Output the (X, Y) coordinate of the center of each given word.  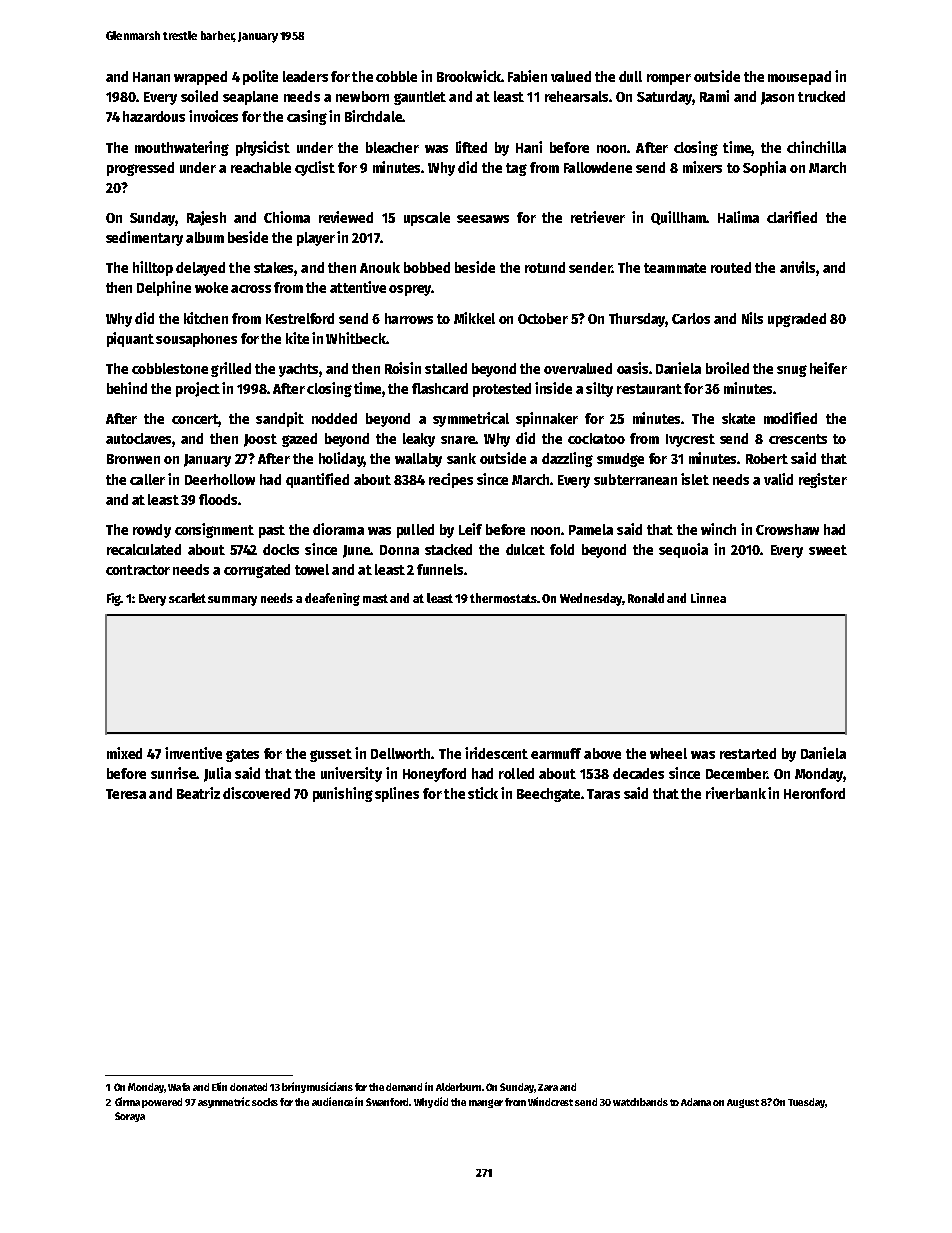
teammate (675, 268)
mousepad (799, 78)
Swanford (387, 1102)
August (743, 1103)
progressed (140, 169)
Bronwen (133, 459)
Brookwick (469, 76)
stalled (446, 368)
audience (332, 1101)
